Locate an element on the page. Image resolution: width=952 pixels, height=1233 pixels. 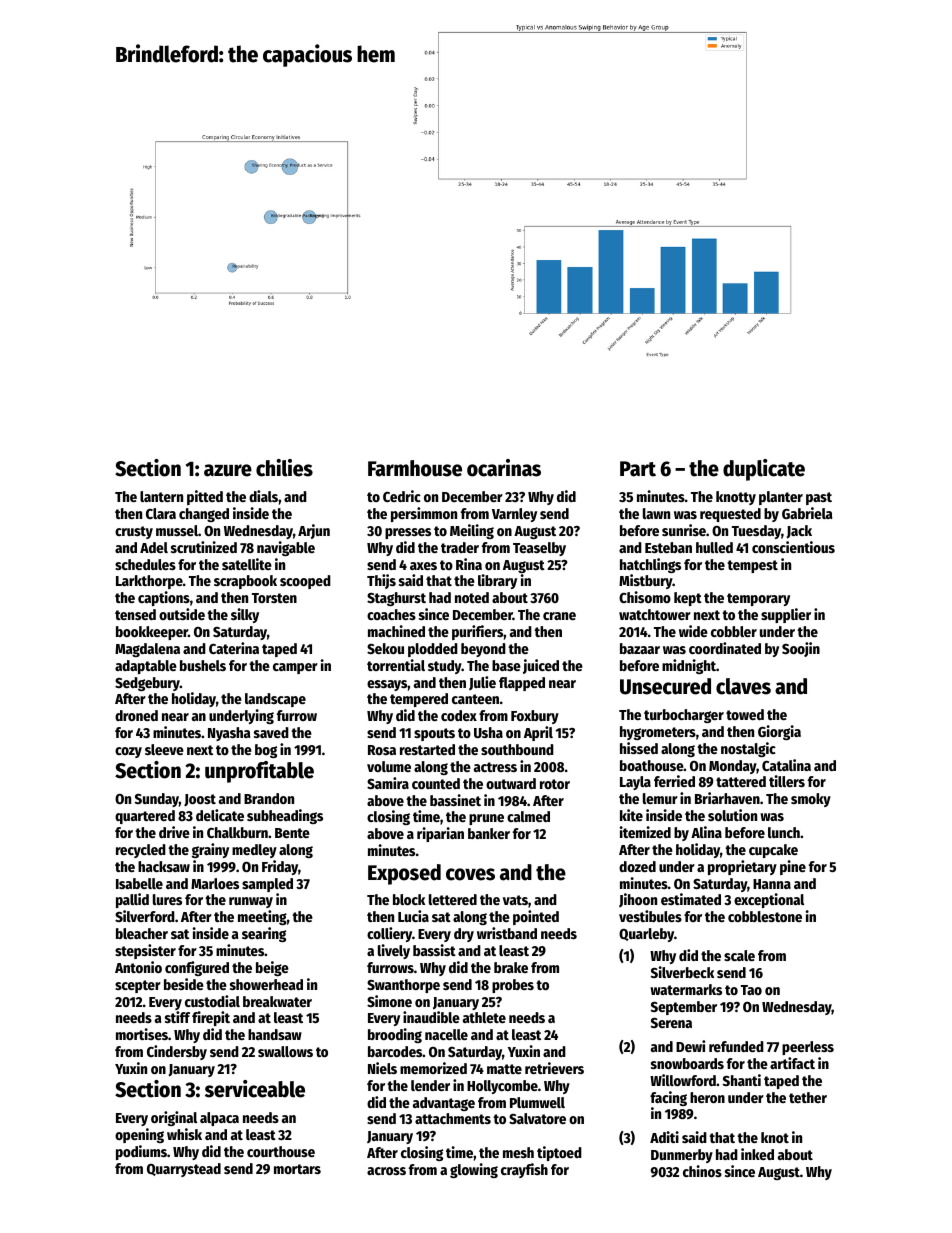
Adel is located at coordinates (154, 547).
